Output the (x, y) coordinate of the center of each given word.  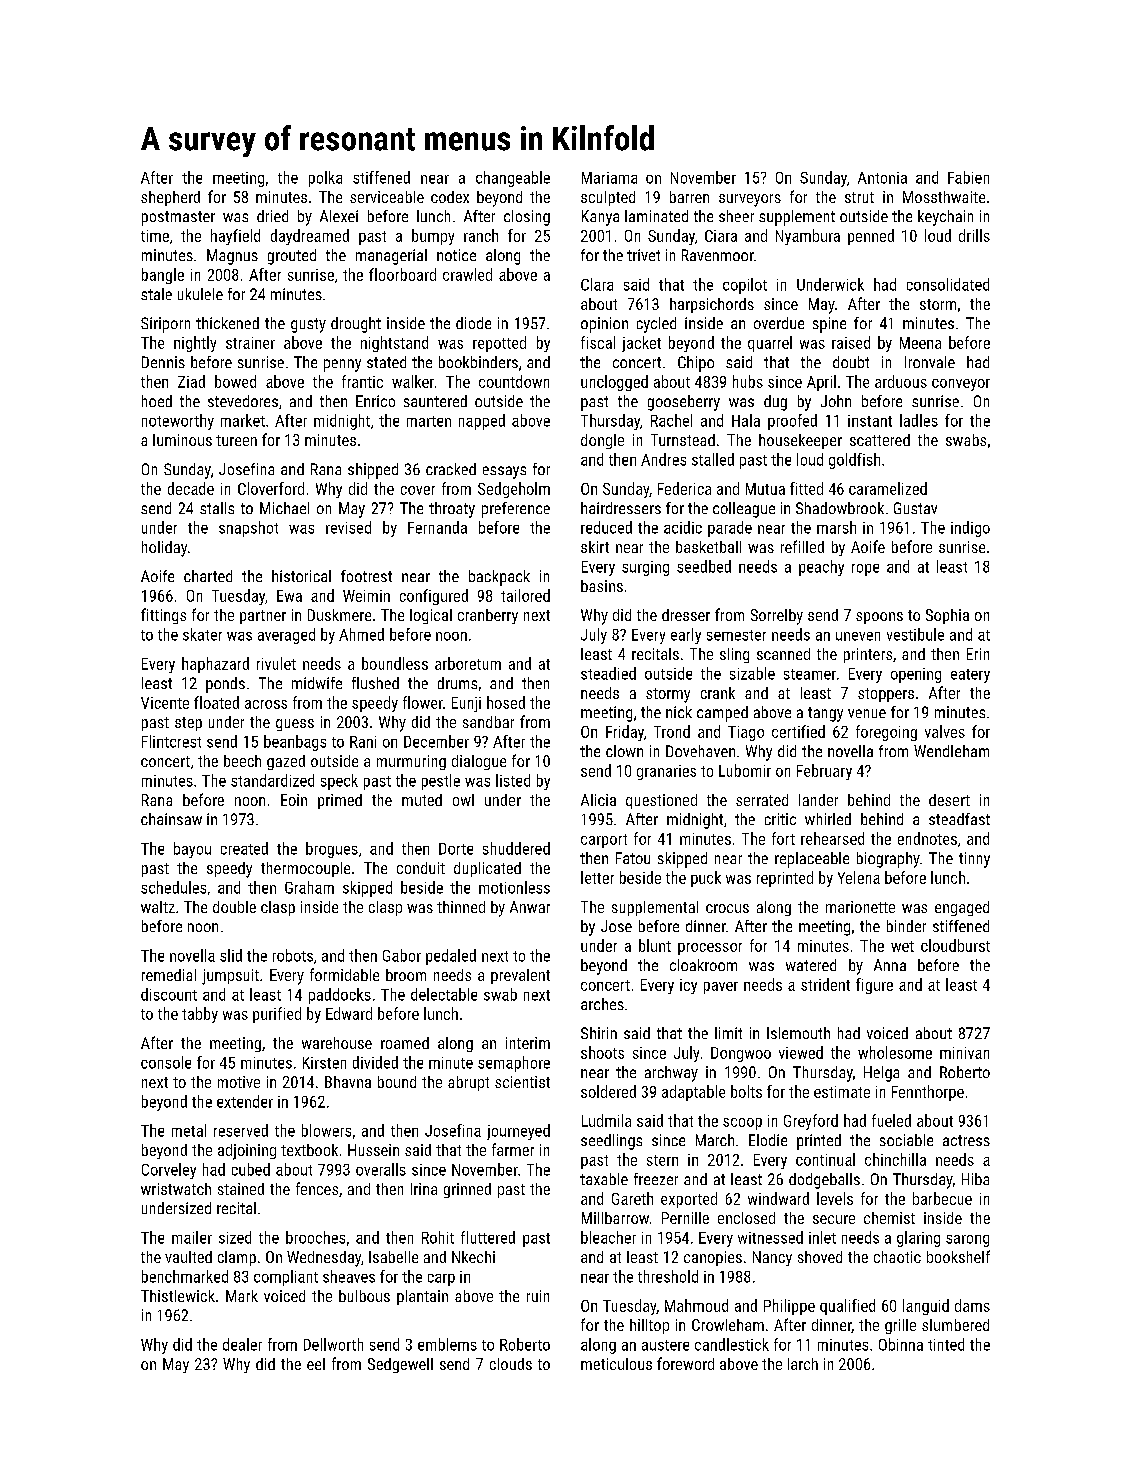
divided (375, 1062)
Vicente (165, 703)
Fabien (968, 177)
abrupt (468, 1083)
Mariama (609, 178)
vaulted (188, 1257)
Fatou (633, 858)
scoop (742, 1124)
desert (949, 800)
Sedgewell (400, 1365)
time (155, 236)
